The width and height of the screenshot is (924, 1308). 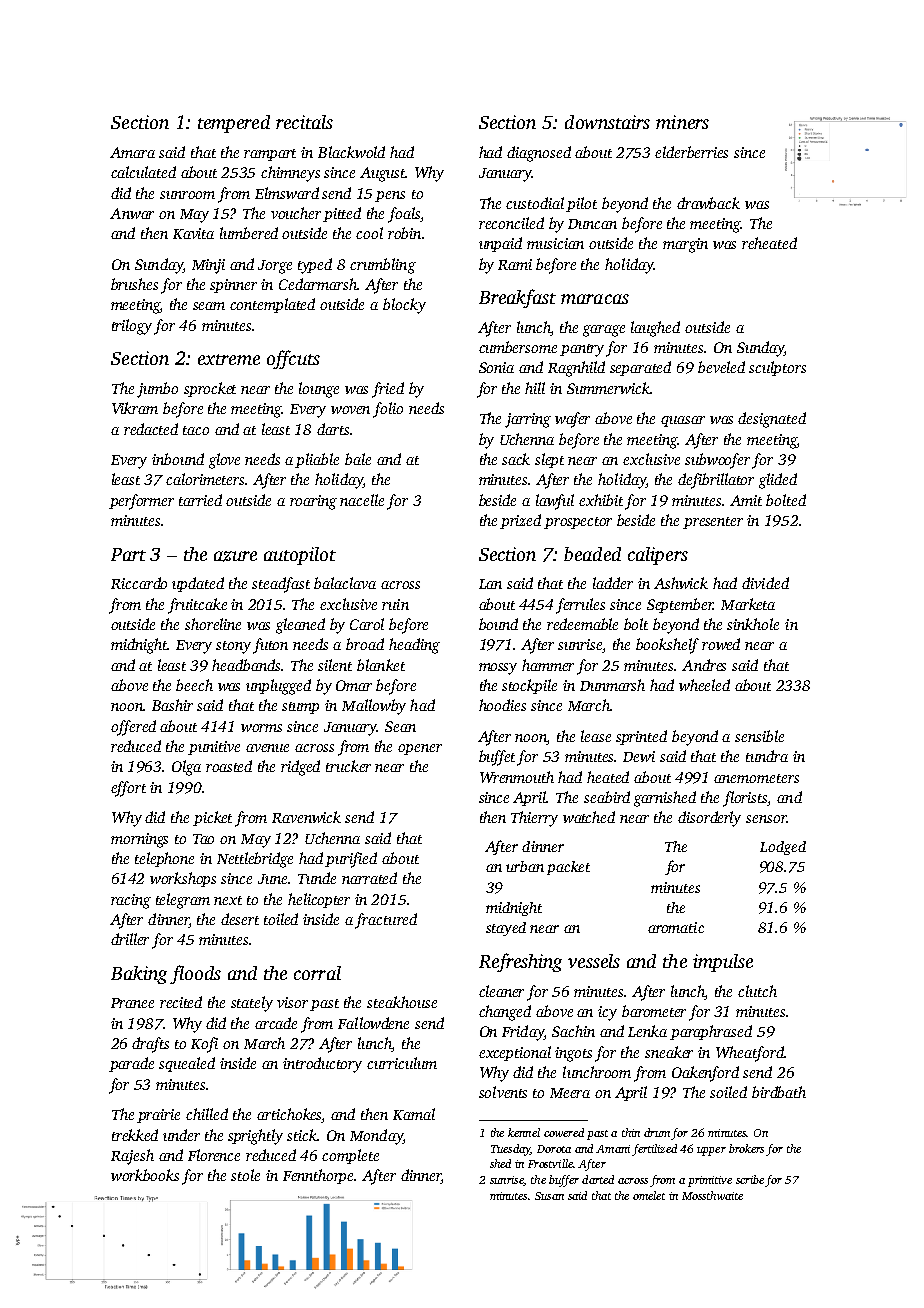 I want to click on ruin, so click(x=395, y=604).
